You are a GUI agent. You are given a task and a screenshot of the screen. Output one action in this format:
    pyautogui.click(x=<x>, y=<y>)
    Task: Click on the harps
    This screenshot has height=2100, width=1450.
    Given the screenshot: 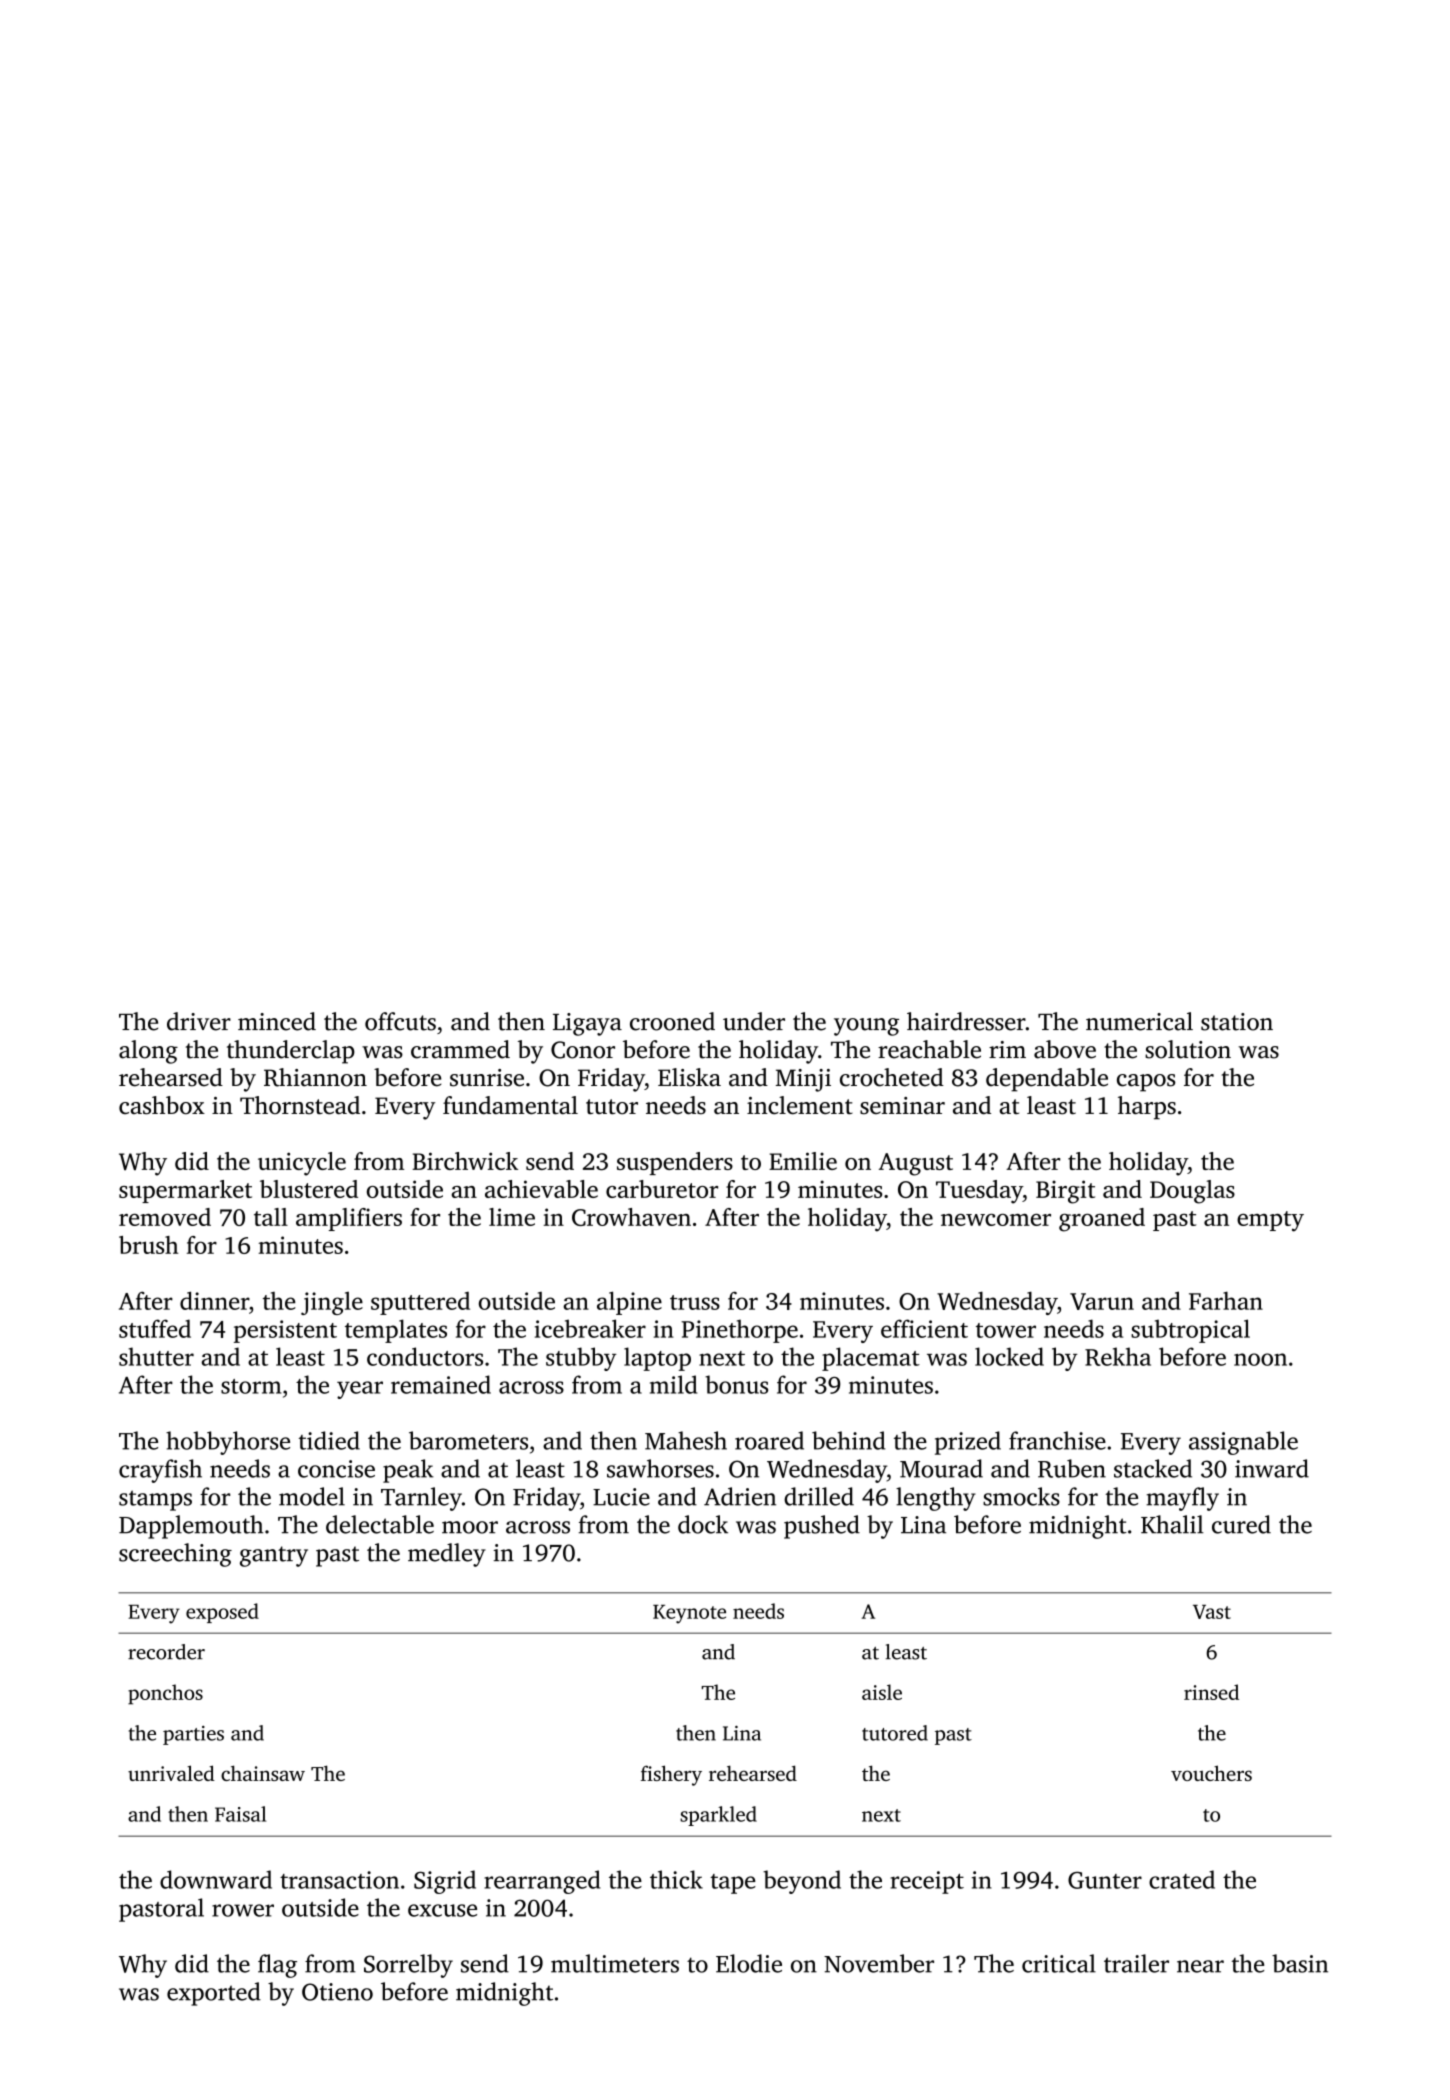 What is the action you would take?
    pyautogui.click(x=1147, y=1108)
